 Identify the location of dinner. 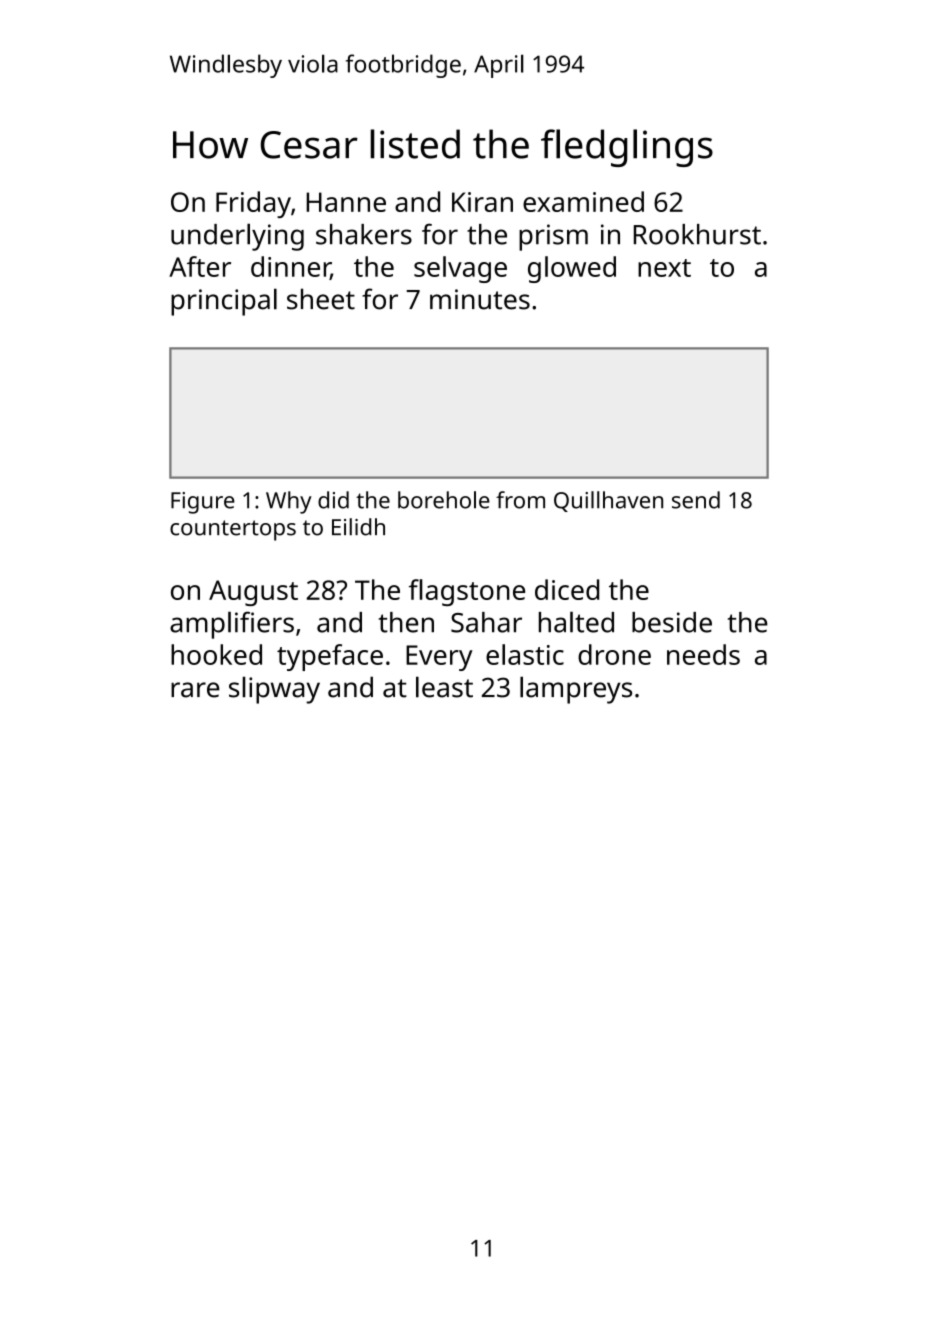
(291, 267).
